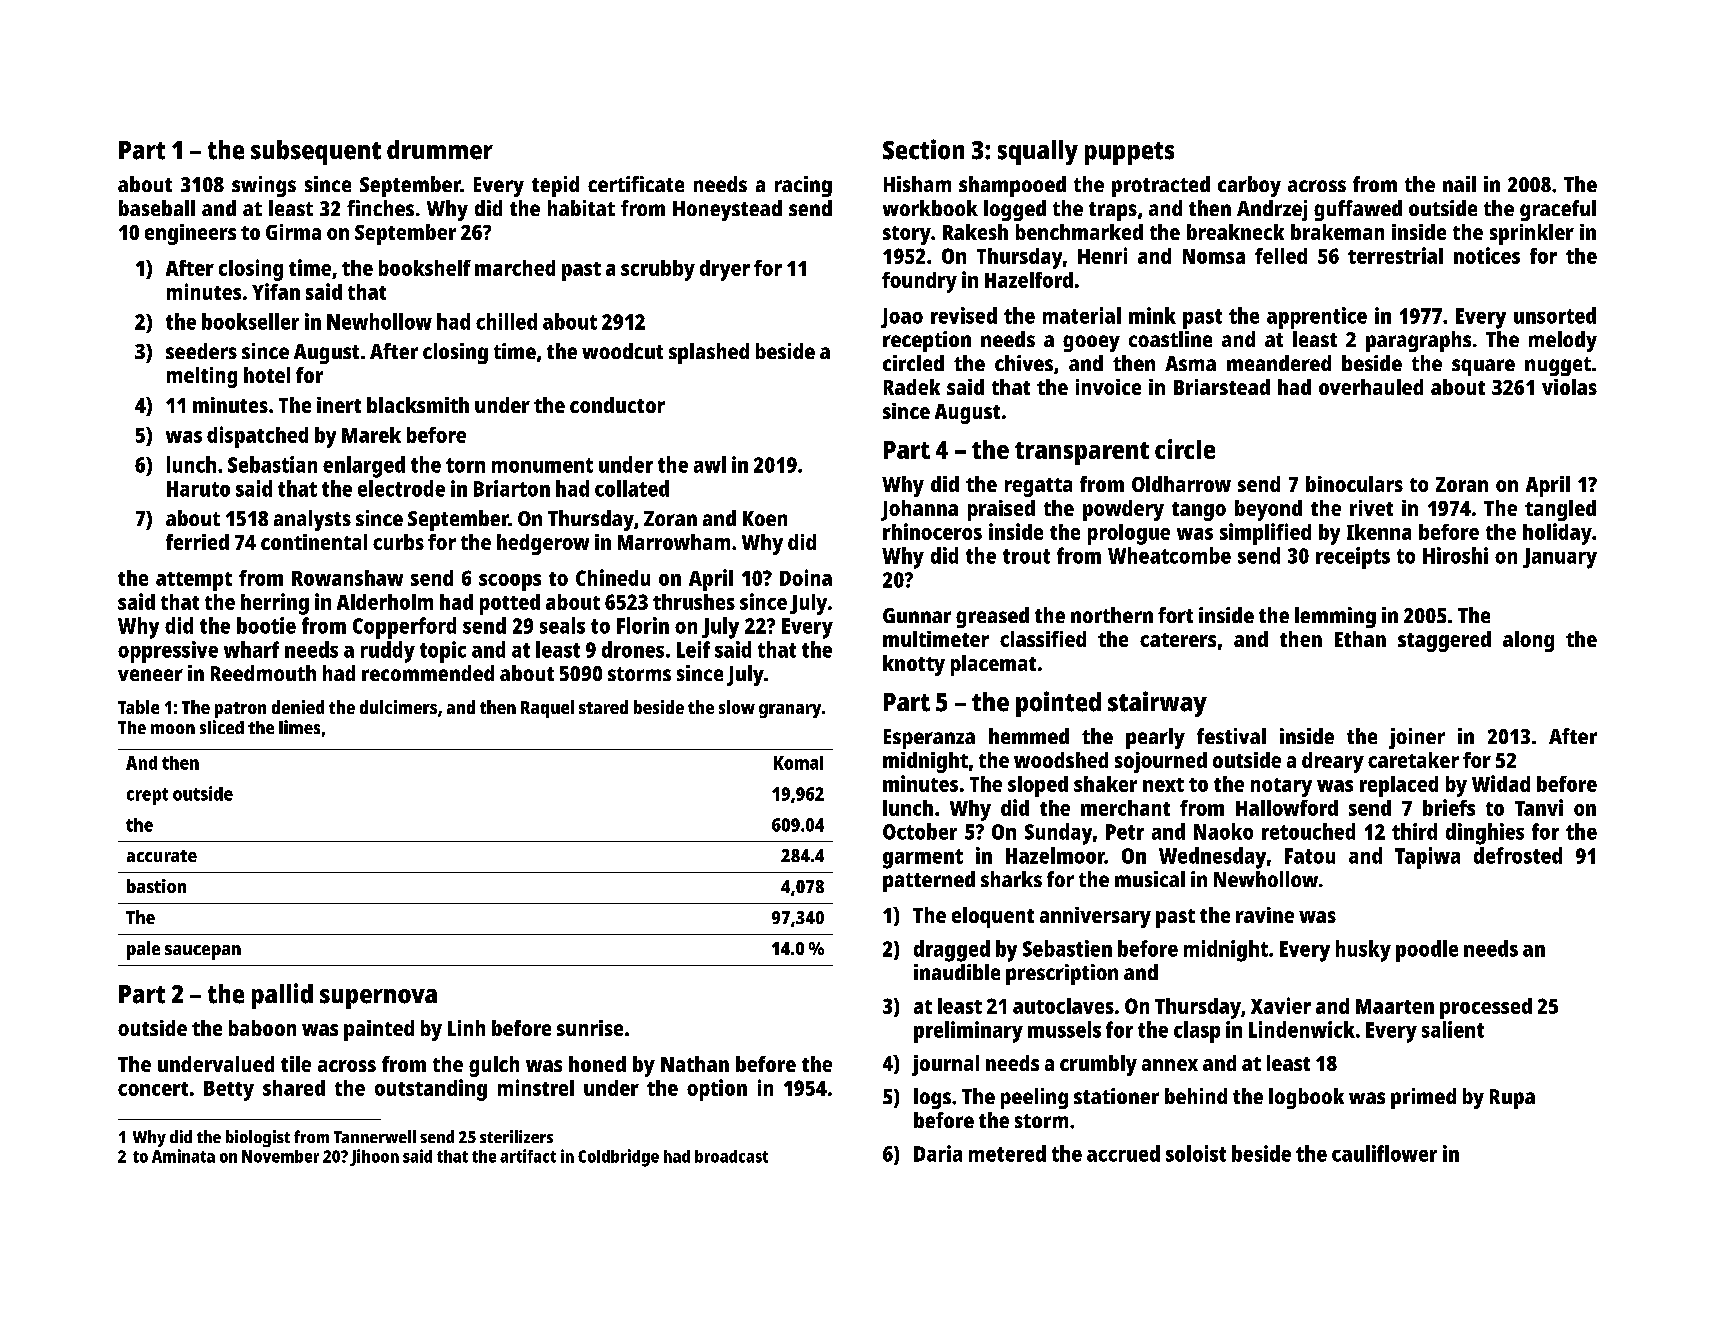  I want to click on minstrel, so click(536, 1087).
